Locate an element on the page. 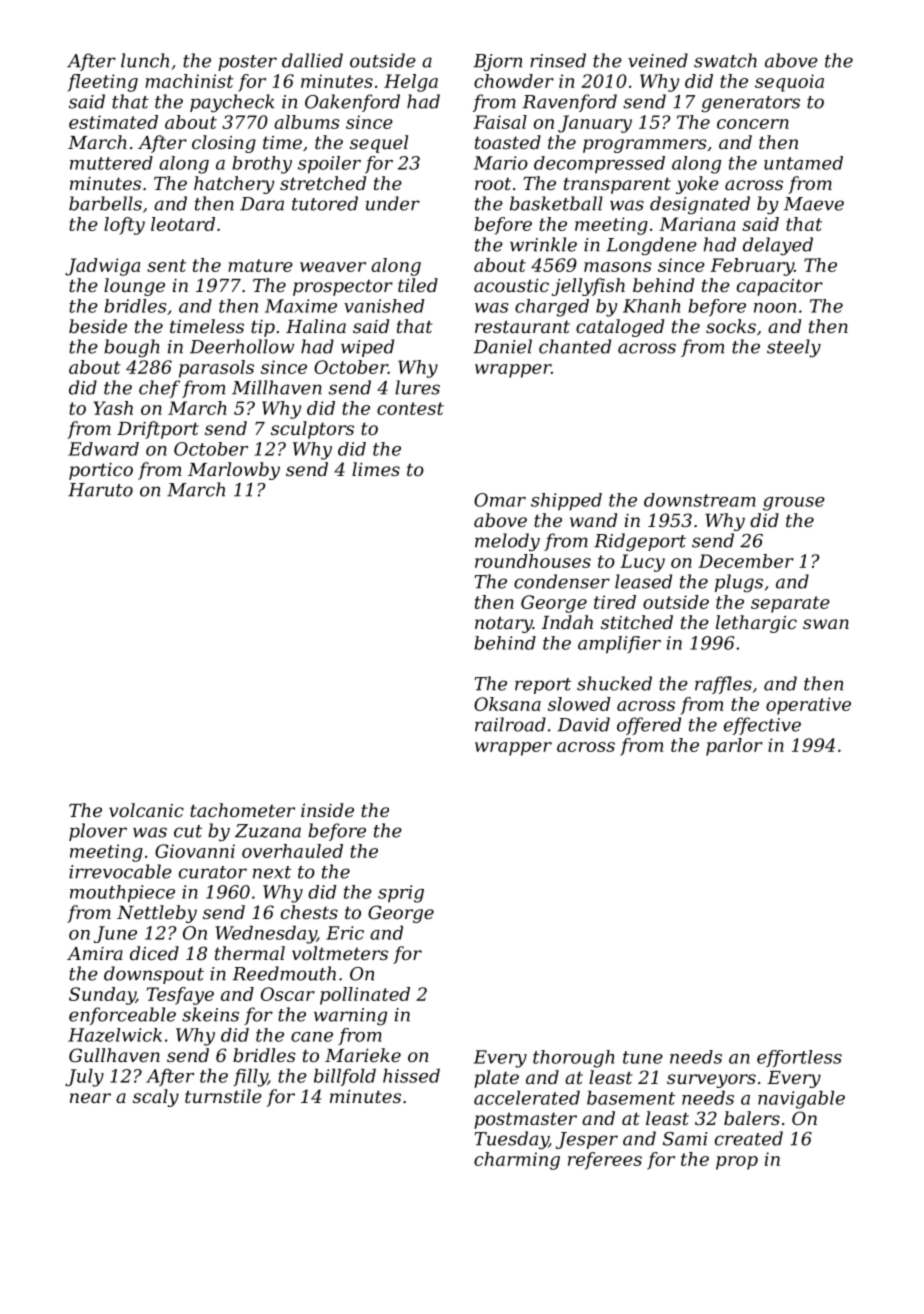  downstream is located at coordinates (700, 500).
